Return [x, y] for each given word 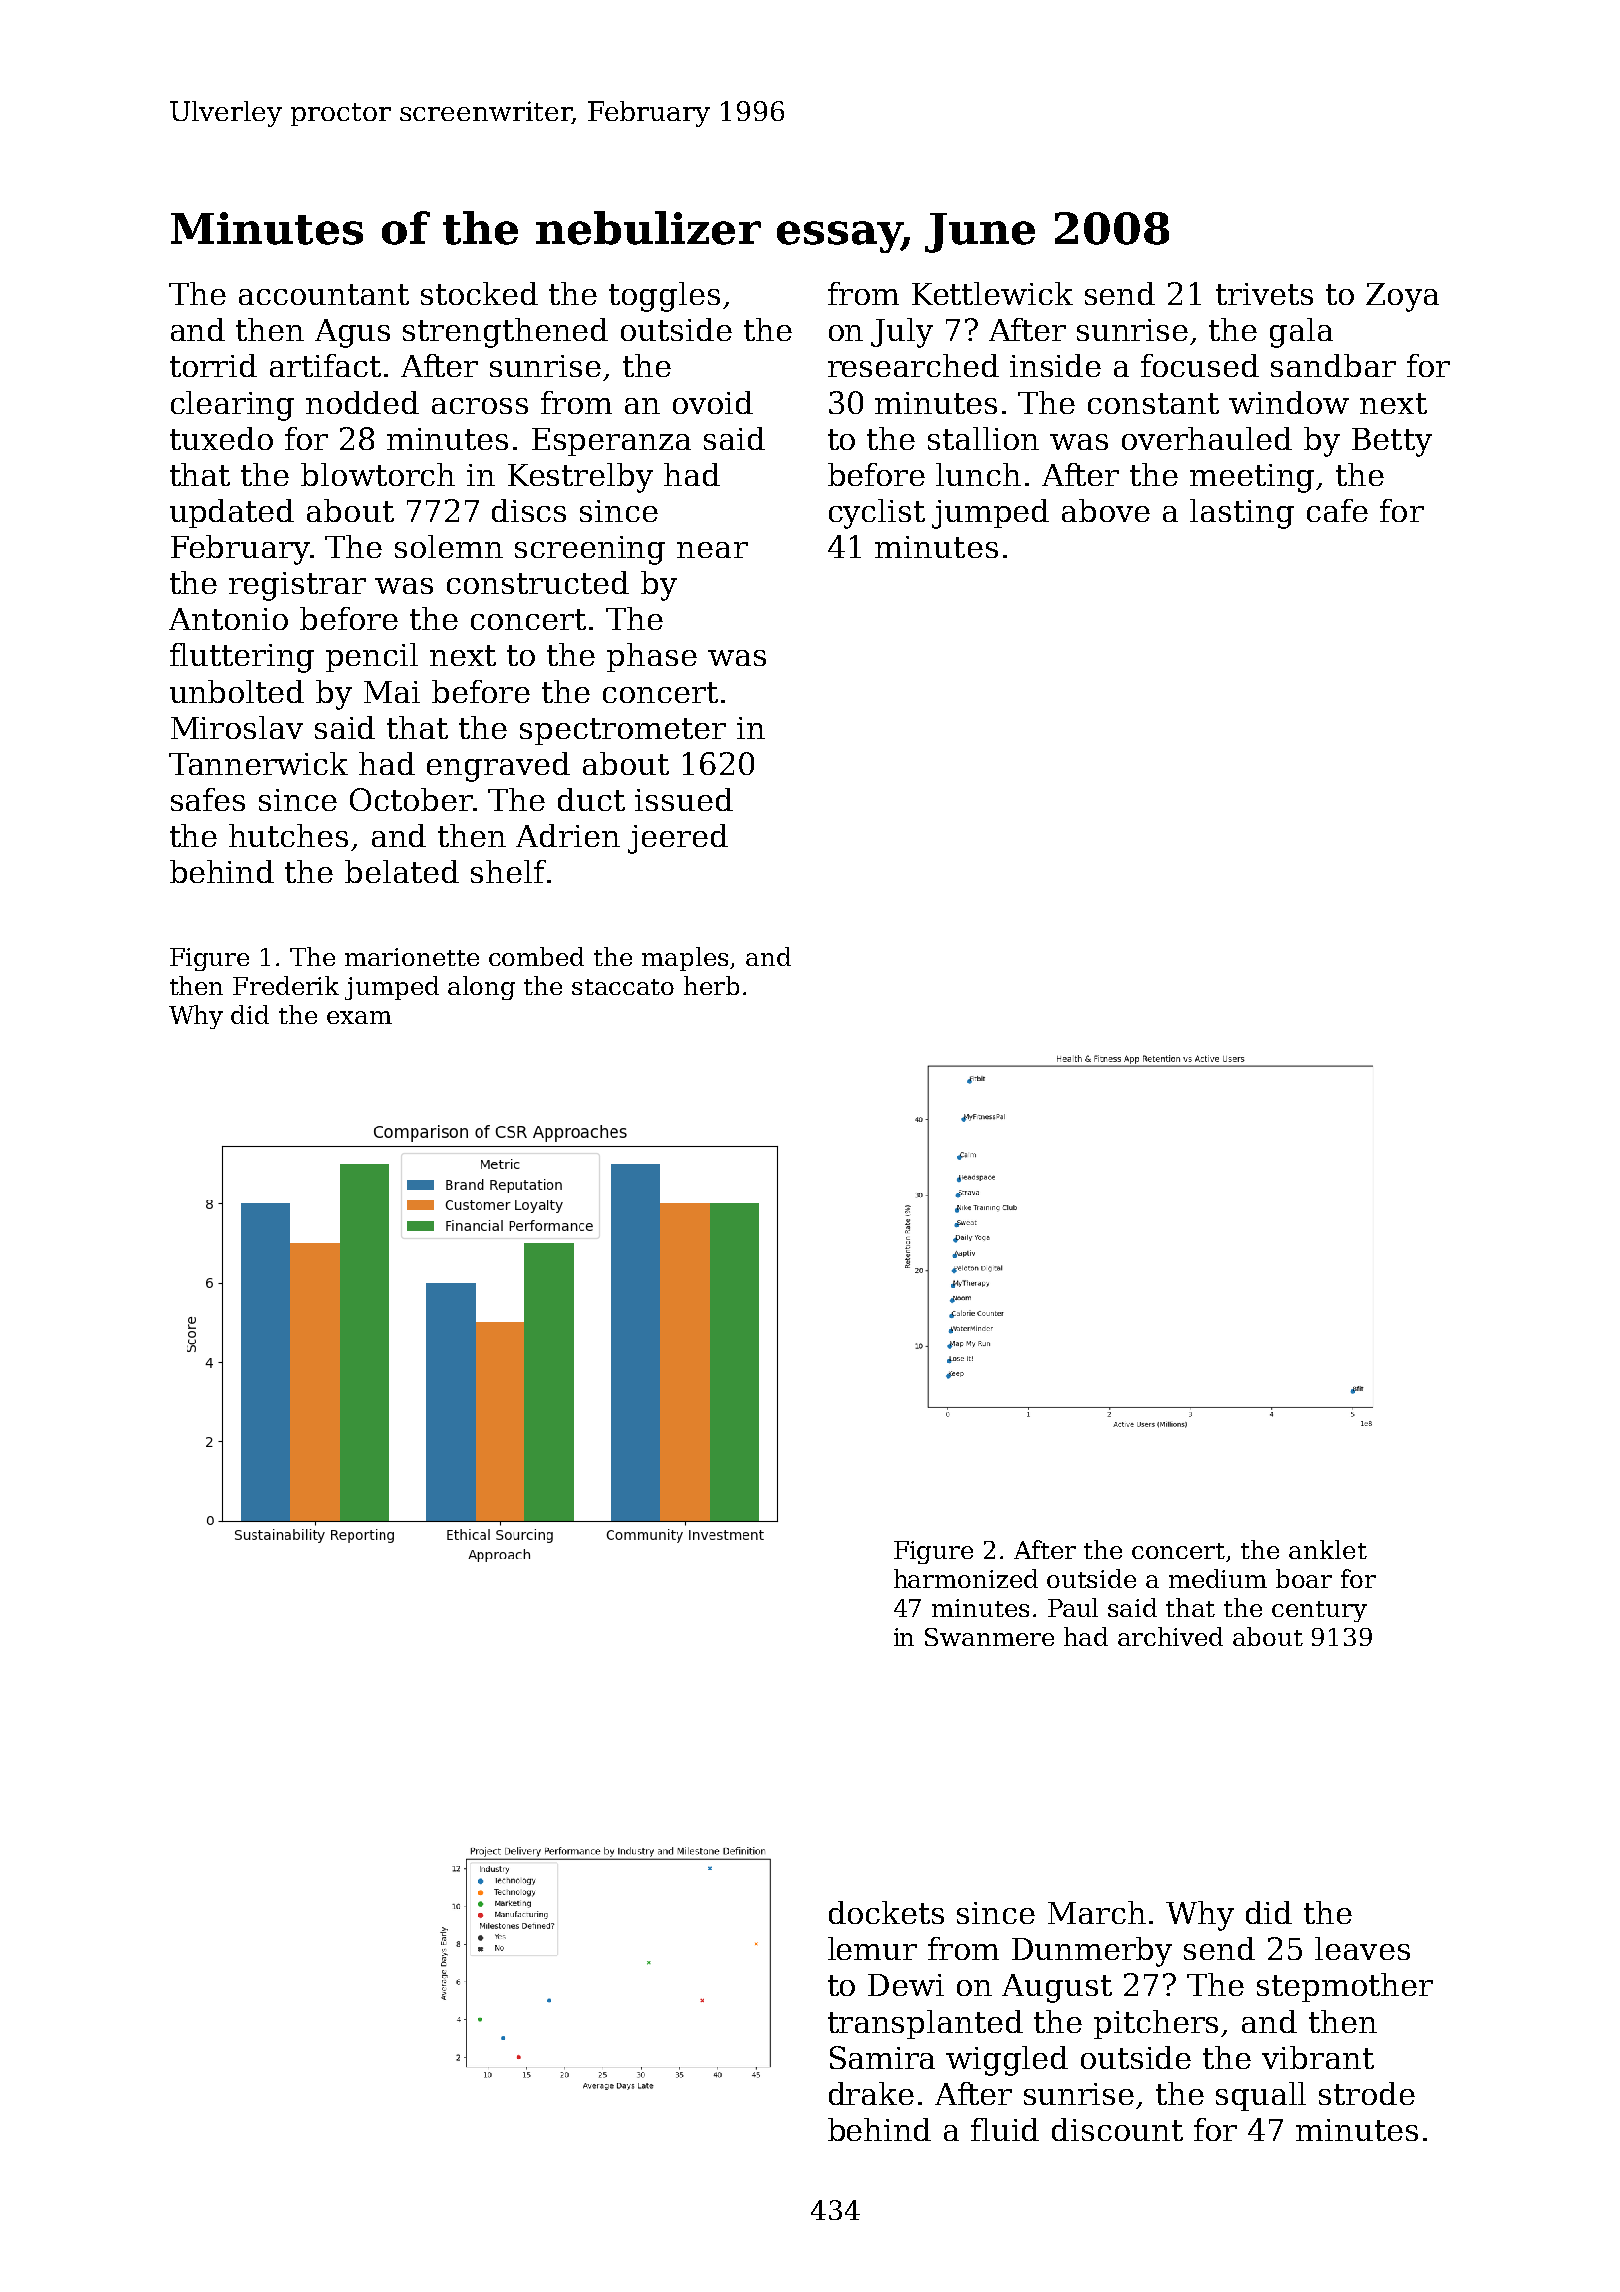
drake [871, 2093]
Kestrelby [580, 478]
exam [359, 1017]
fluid [1005, 2129]
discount [1117, 2129]
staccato [623, 987]
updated [232, 513]
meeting [1252, 478]
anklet [1328, 1549]
